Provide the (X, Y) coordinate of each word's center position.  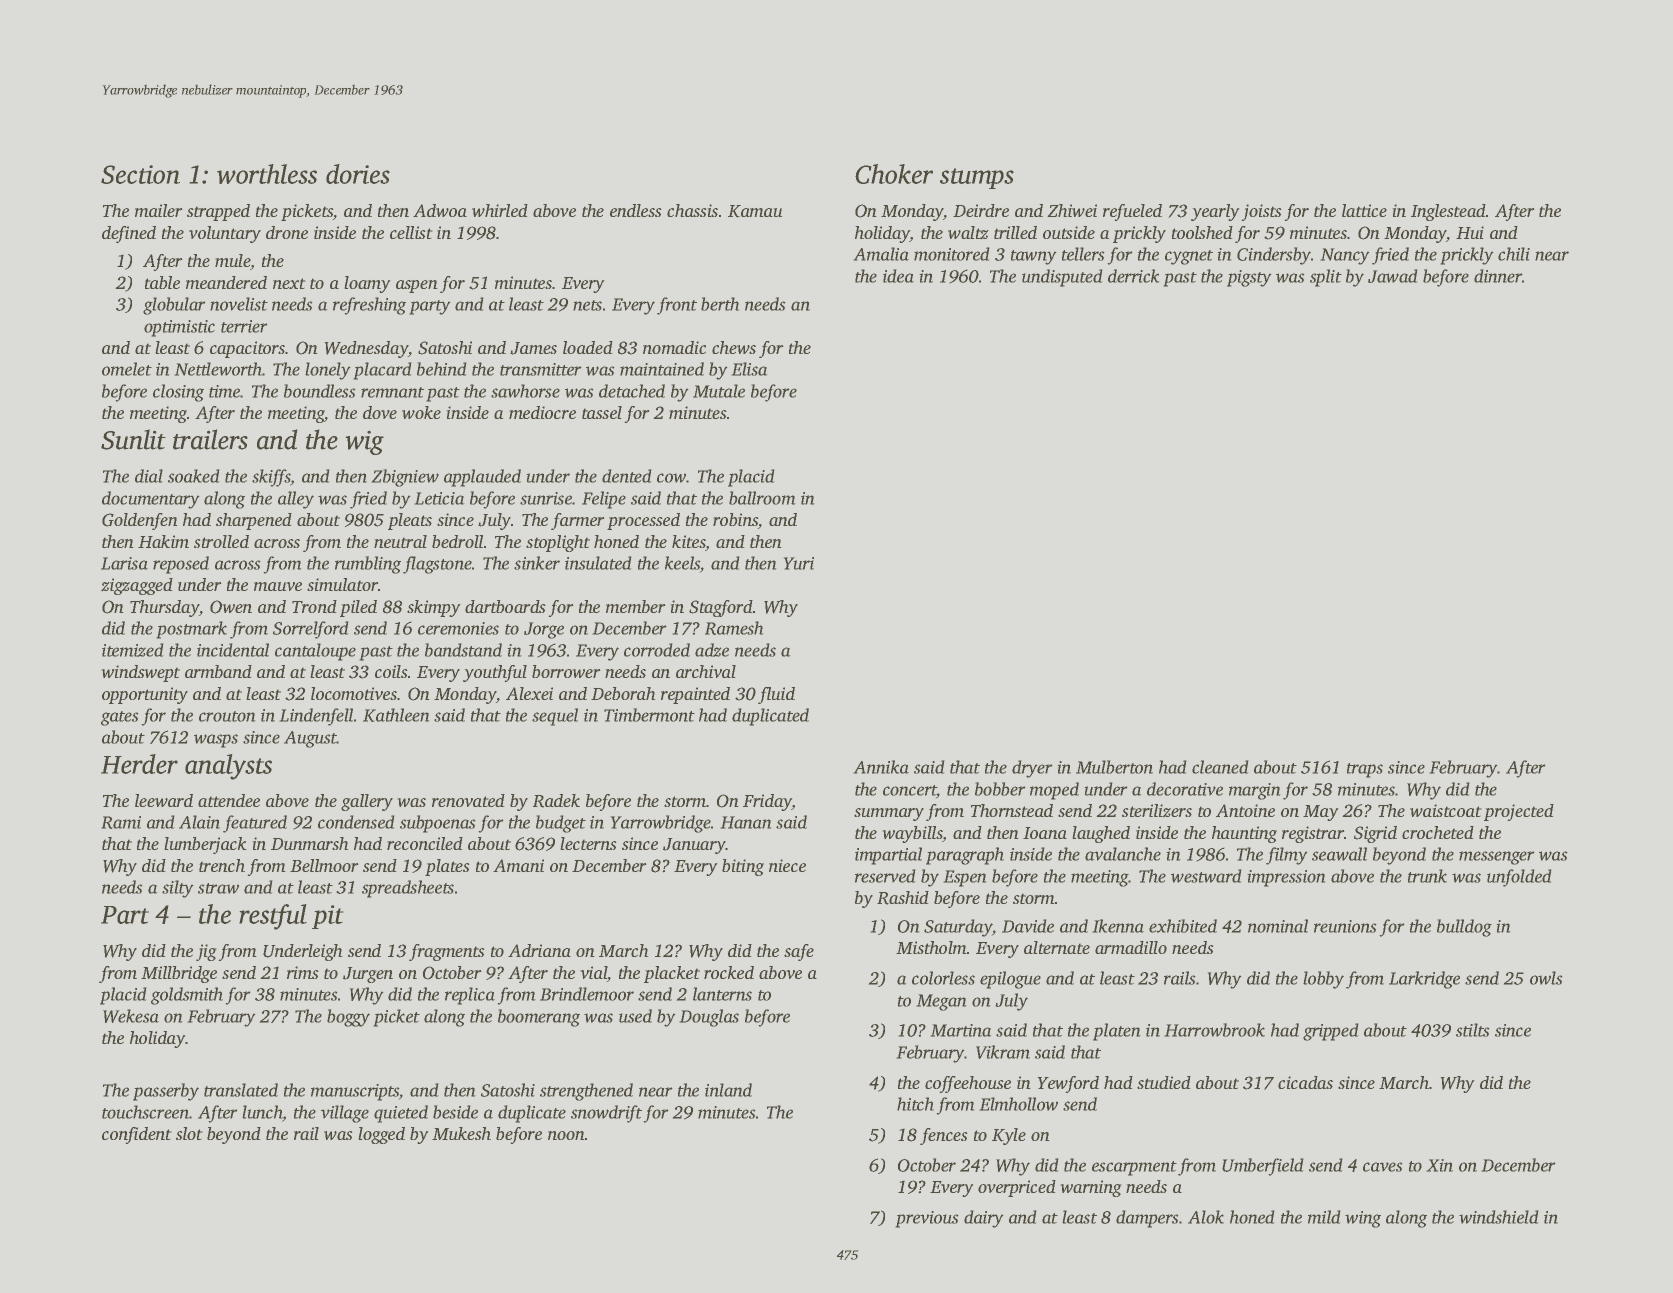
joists (1261, 212)
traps (1365, 770)
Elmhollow (1018, 1104)
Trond (314, 606)
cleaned (1220, 767)
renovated (468, 800)
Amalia (881, 254)
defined (129, 234)
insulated (598, 563)
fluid (776, 695)
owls (1546, 978)
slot (189, 1133)
